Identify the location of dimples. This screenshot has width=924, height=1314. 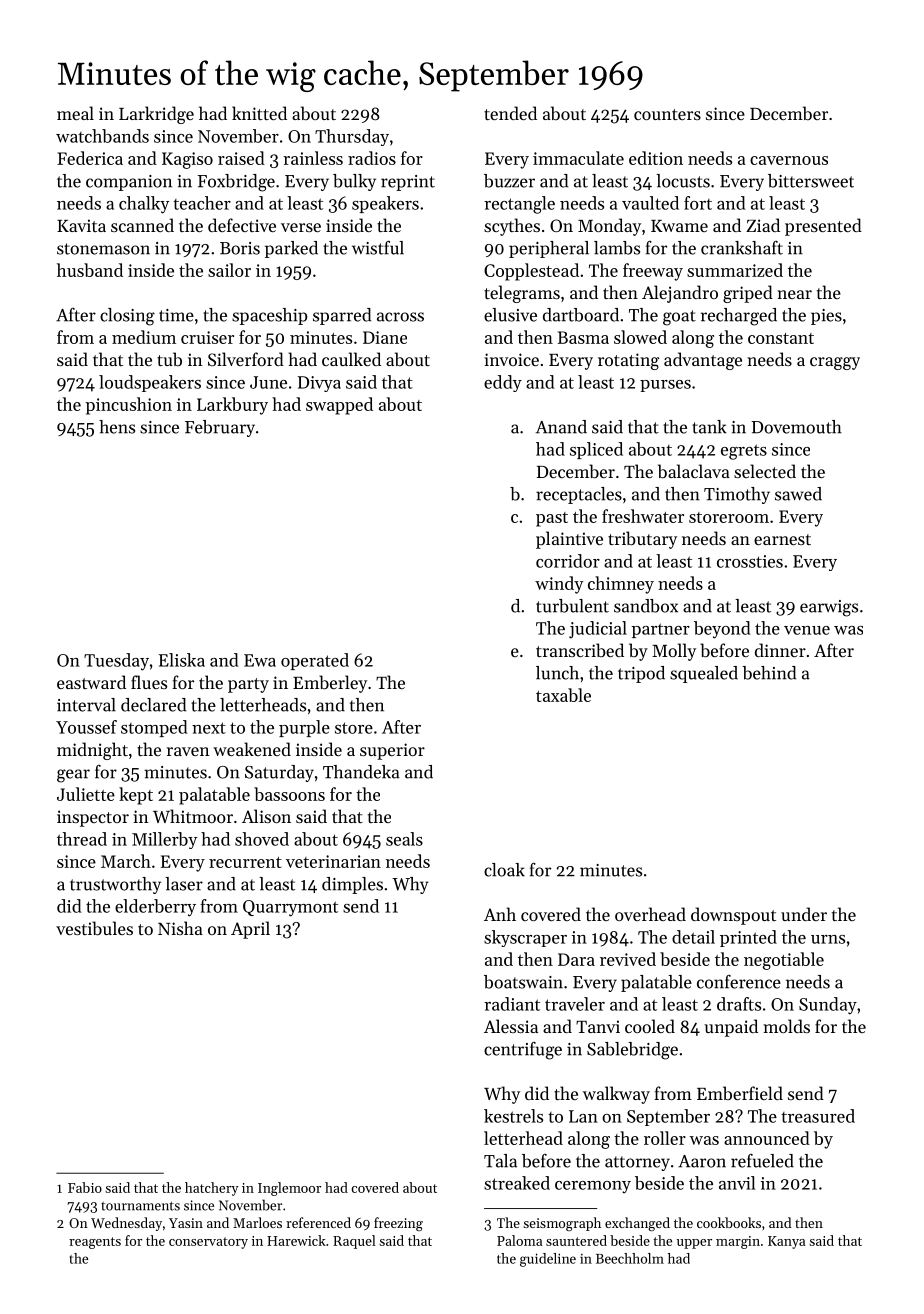
(352, 885).
